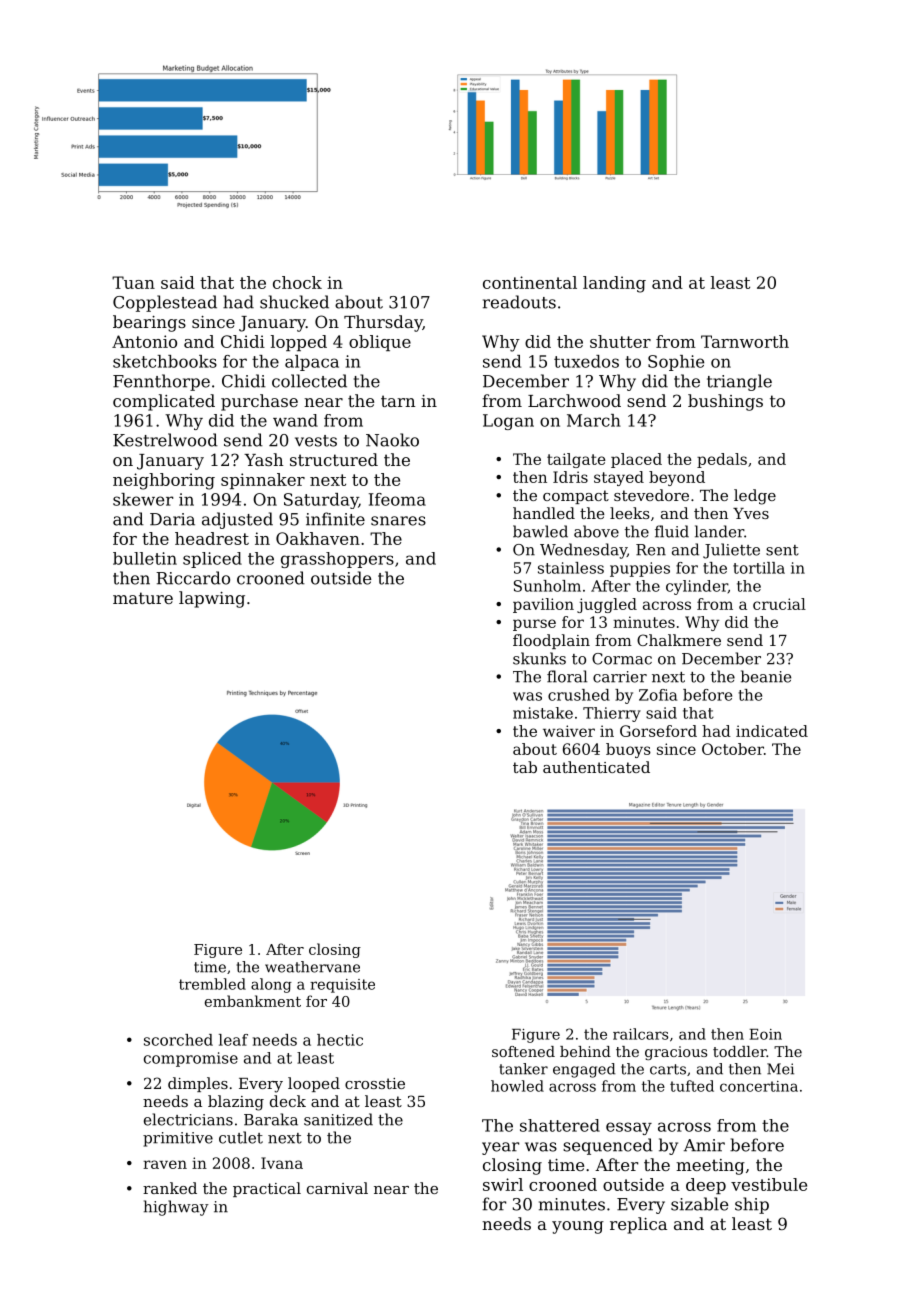 This document has width=924, height=1308. I want to click on triangle, so click(739, 382).
